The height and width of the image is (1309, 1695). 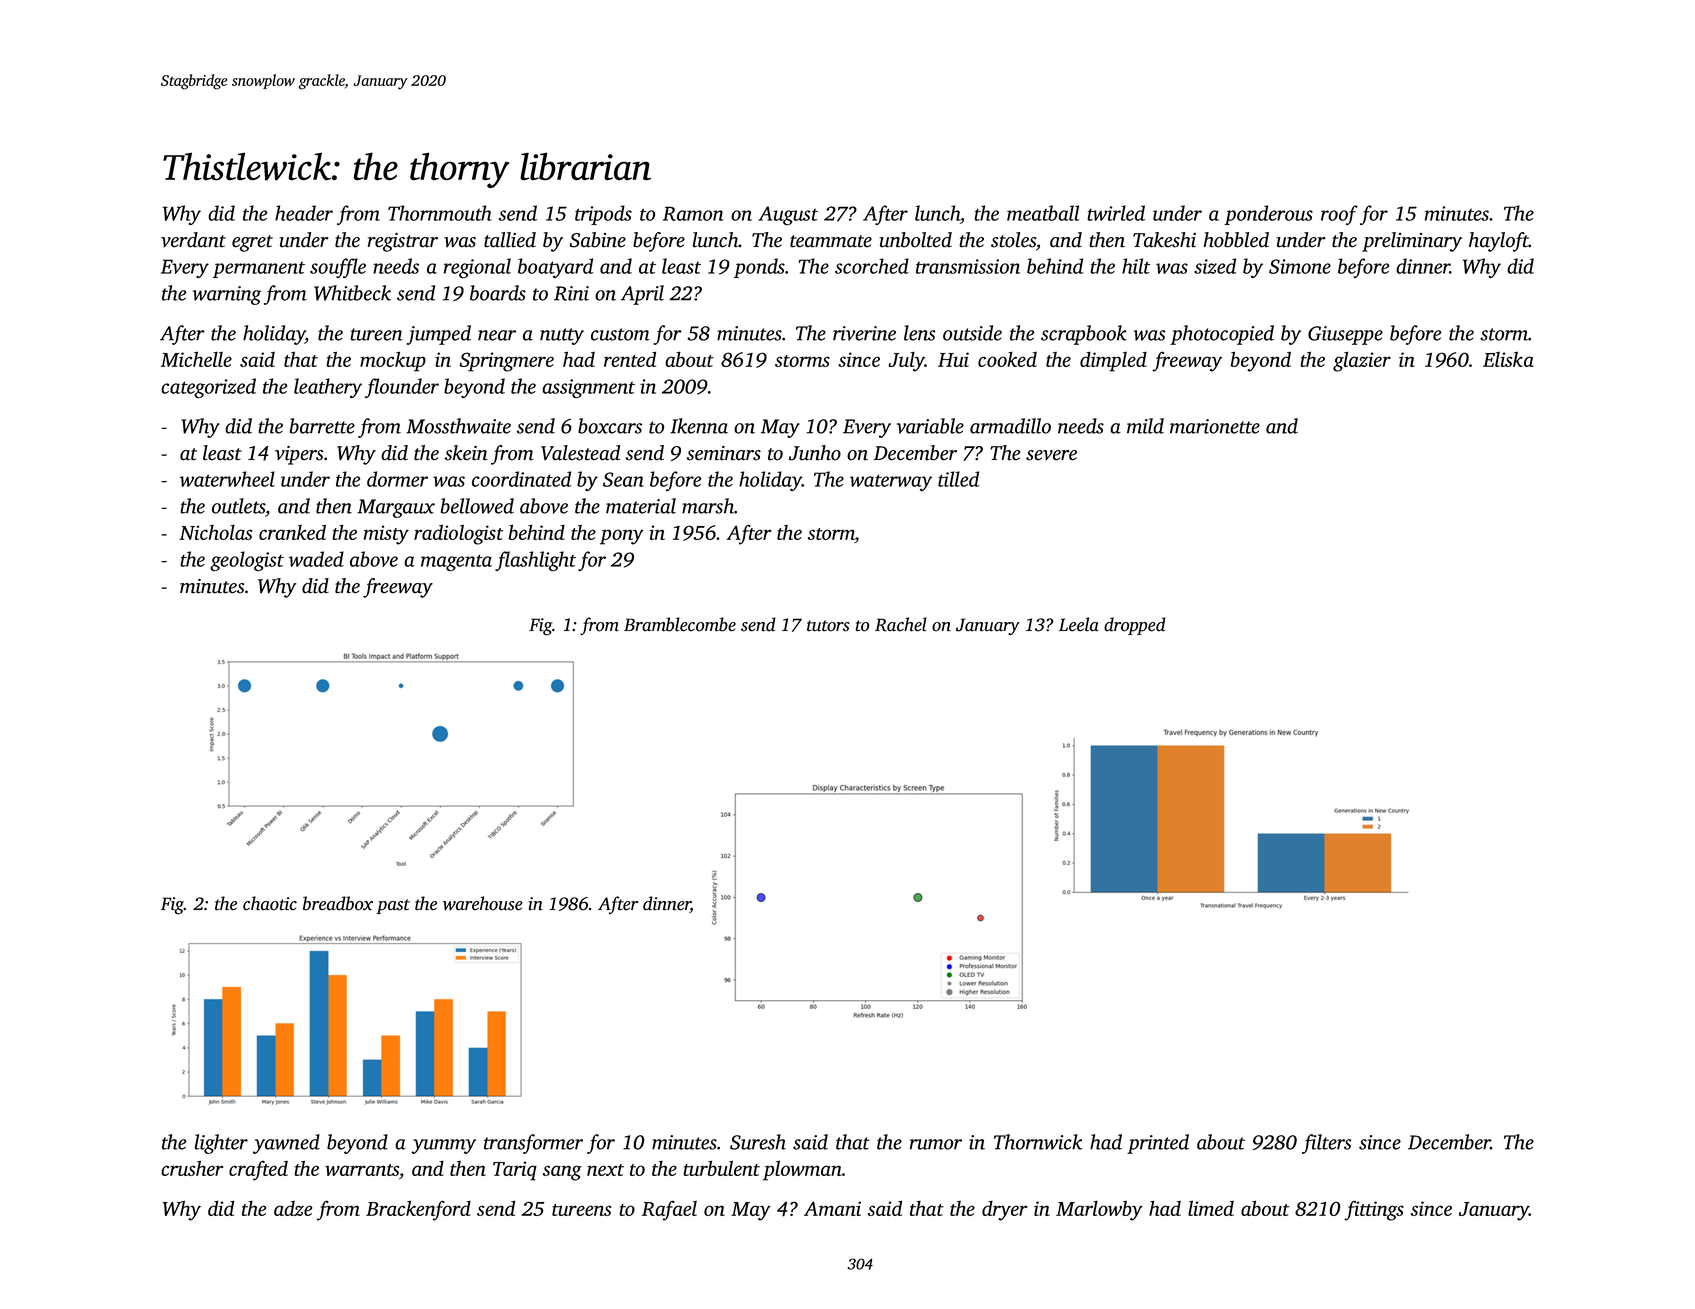 What do you see at coordinates (832, 1208) in the image?
I see `Amani` at bounding box center [832, 1208].
